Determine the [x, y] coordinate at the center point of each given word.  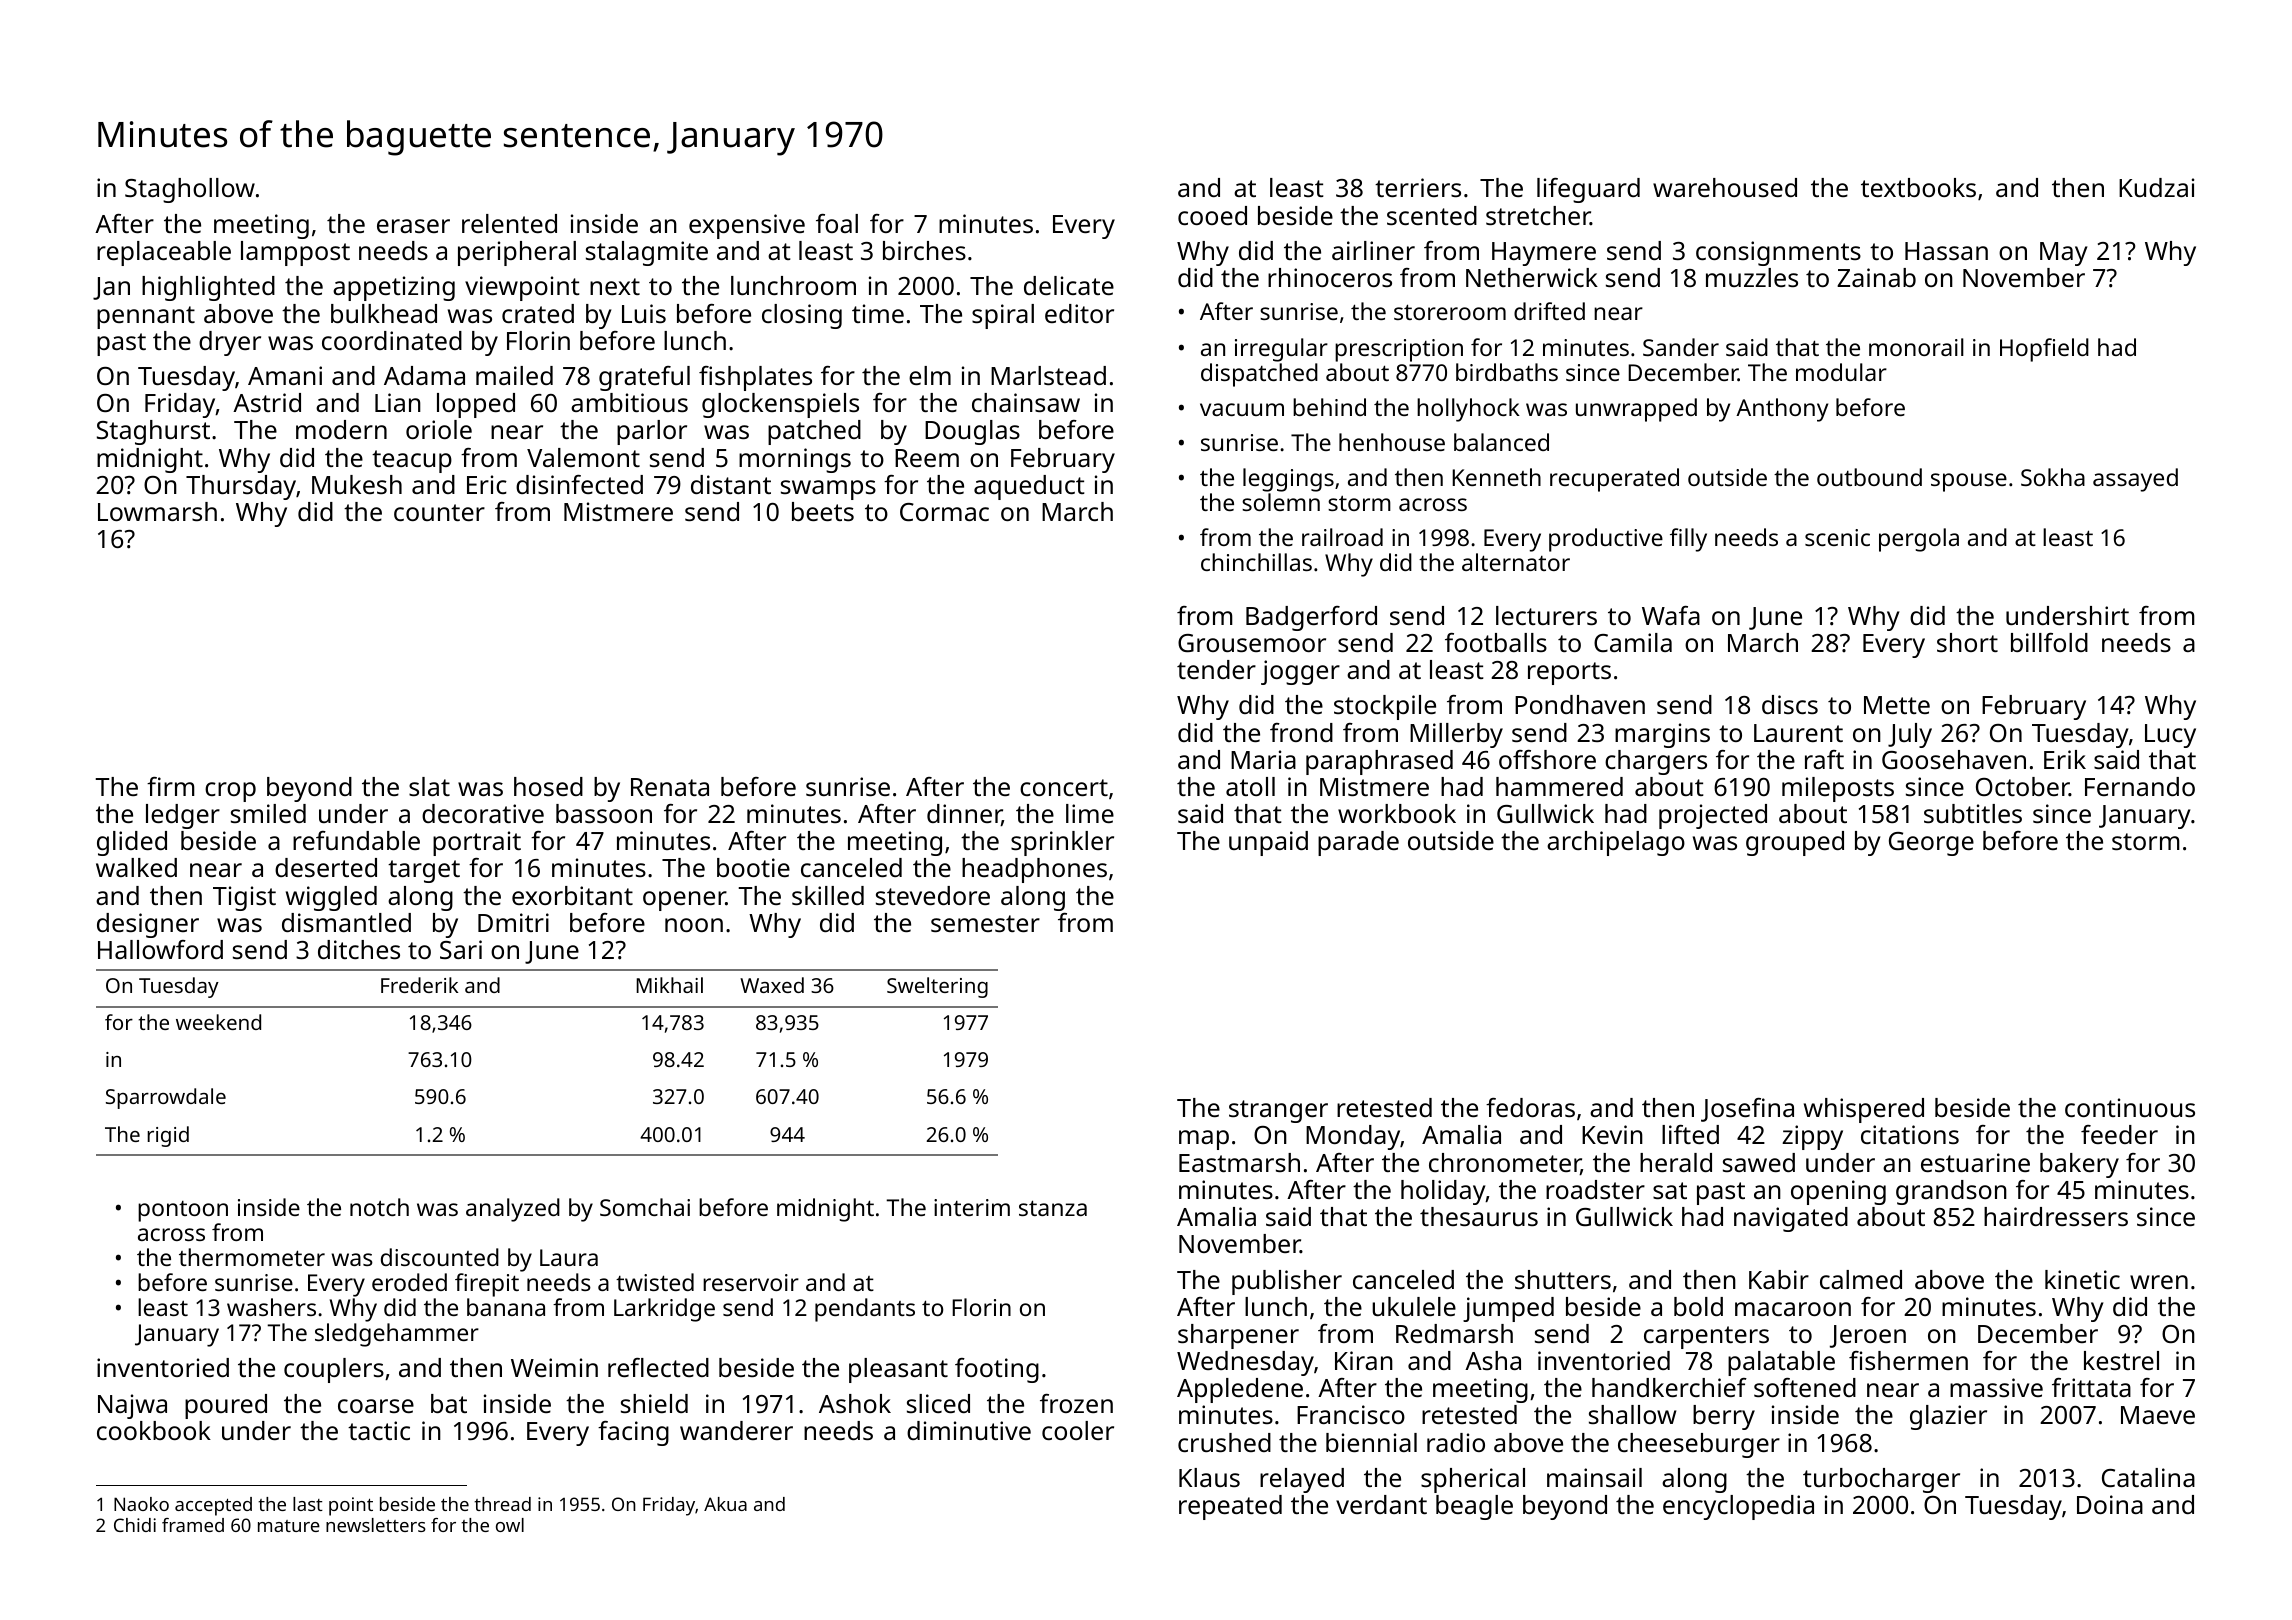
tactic [379, 1430]
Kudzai [2156, 187]
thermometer [252, 1257]
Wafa [1671, 615]
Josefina [1747, 1110]
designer [148, 925]
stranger [1278, 1111]
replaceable [164, 253]
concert [1064, 787]
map [1204, 1140]
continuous [2130, 1107]
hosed [548, 786]
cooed [1212, 215]
